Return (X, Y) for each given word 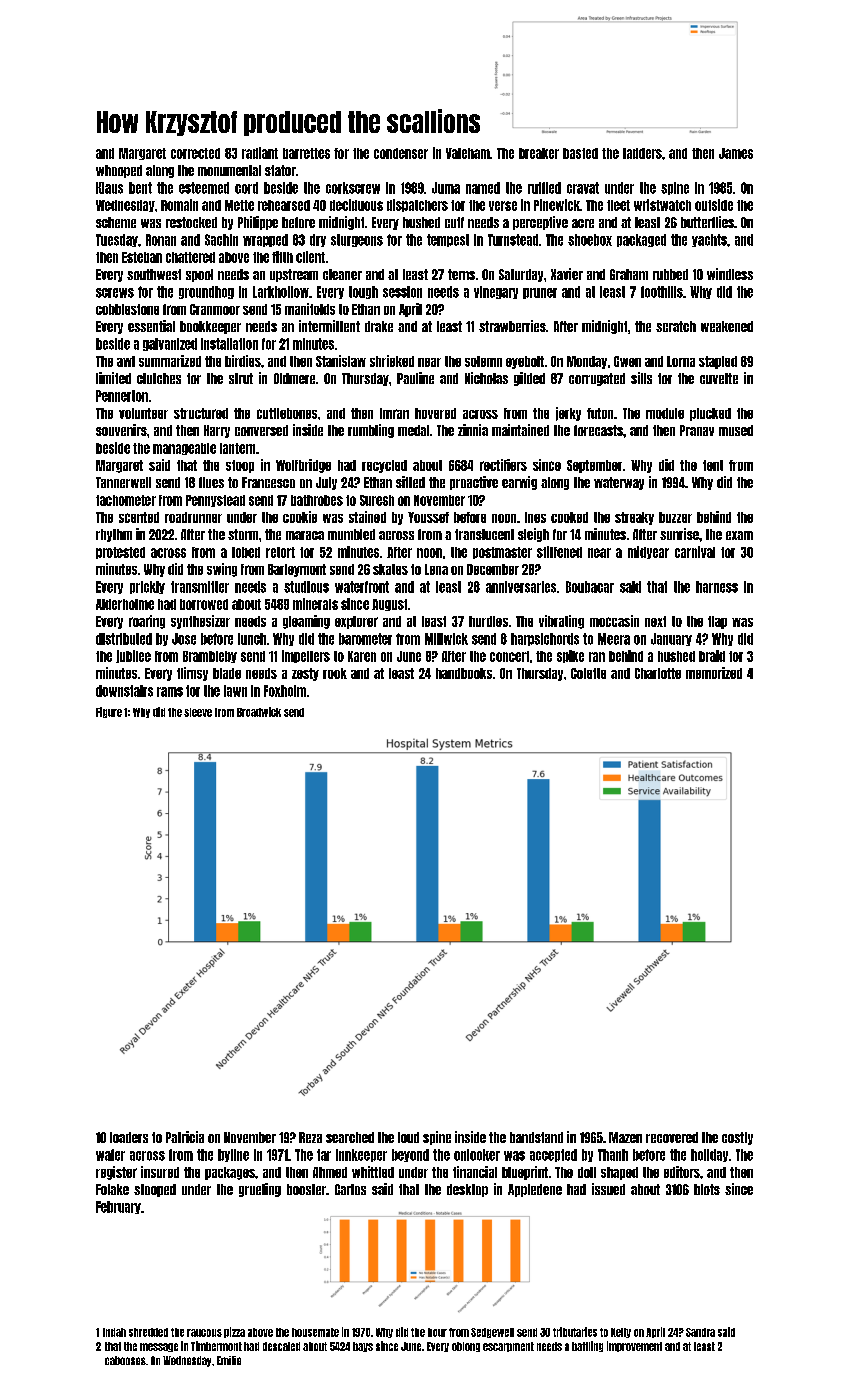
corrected (195, 153)
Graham (629, 274)
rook (335, 673)
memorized (714, 673)
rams (170, 692)
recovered (672, 1137)
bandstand (536, 1137)
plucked (710, 414)
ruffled (544, 188)
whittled (373, 1172)
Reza (310, 1137)
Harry (217, 431)
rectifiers (503, 465)
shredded (148, 1332)
